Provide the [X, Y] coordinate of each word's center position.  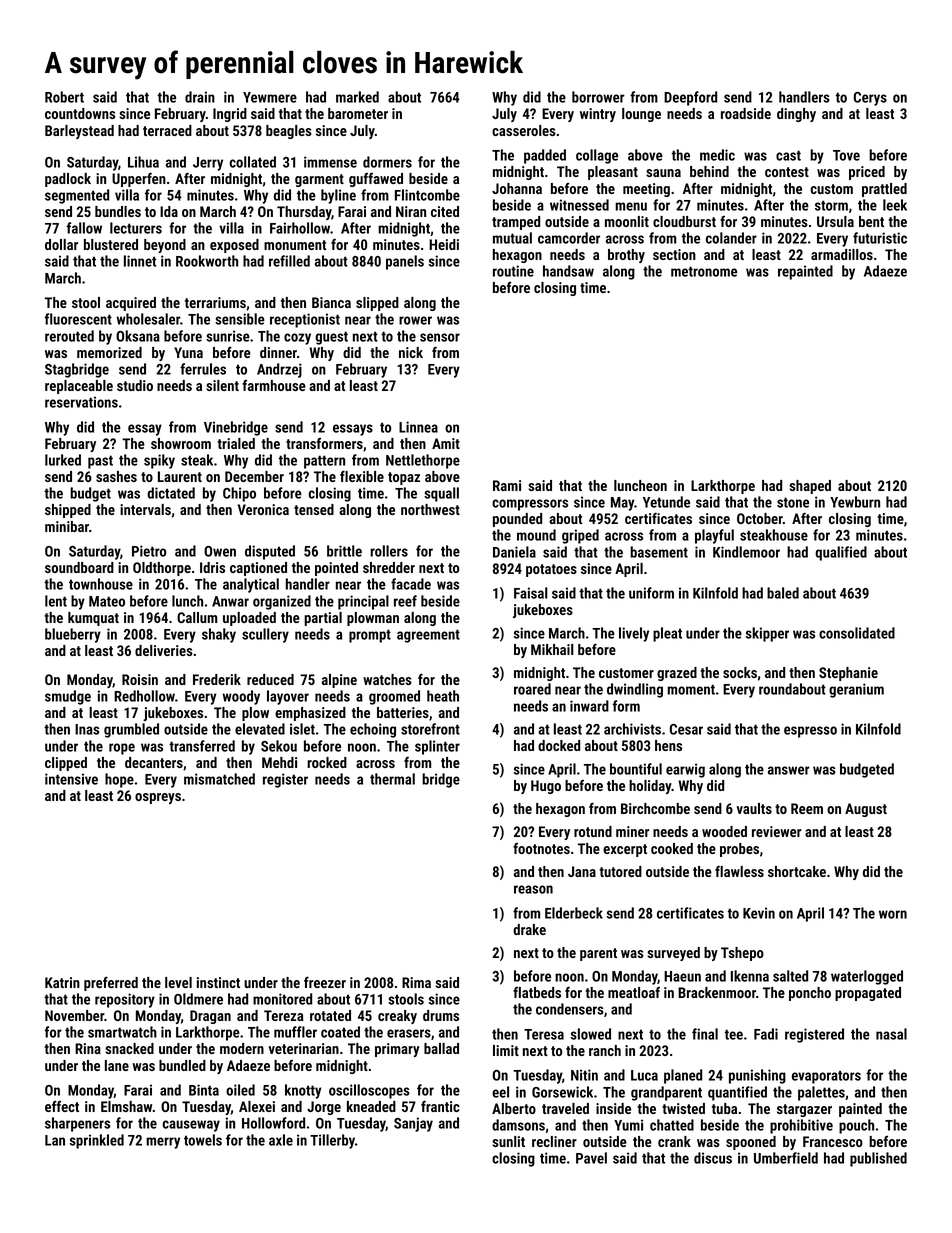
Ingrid [230, 115]
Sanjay [413, 1124]
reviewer [776, 831]
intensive [71, 779]
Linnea [418, 427]
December [254, 476]
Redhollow [144, 696]
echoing [373, 730]
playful [714, 536]
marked [357, 97]
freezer [325, 982]
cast [788, 155]
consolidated [857, 633]
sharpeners [77, 1124]
